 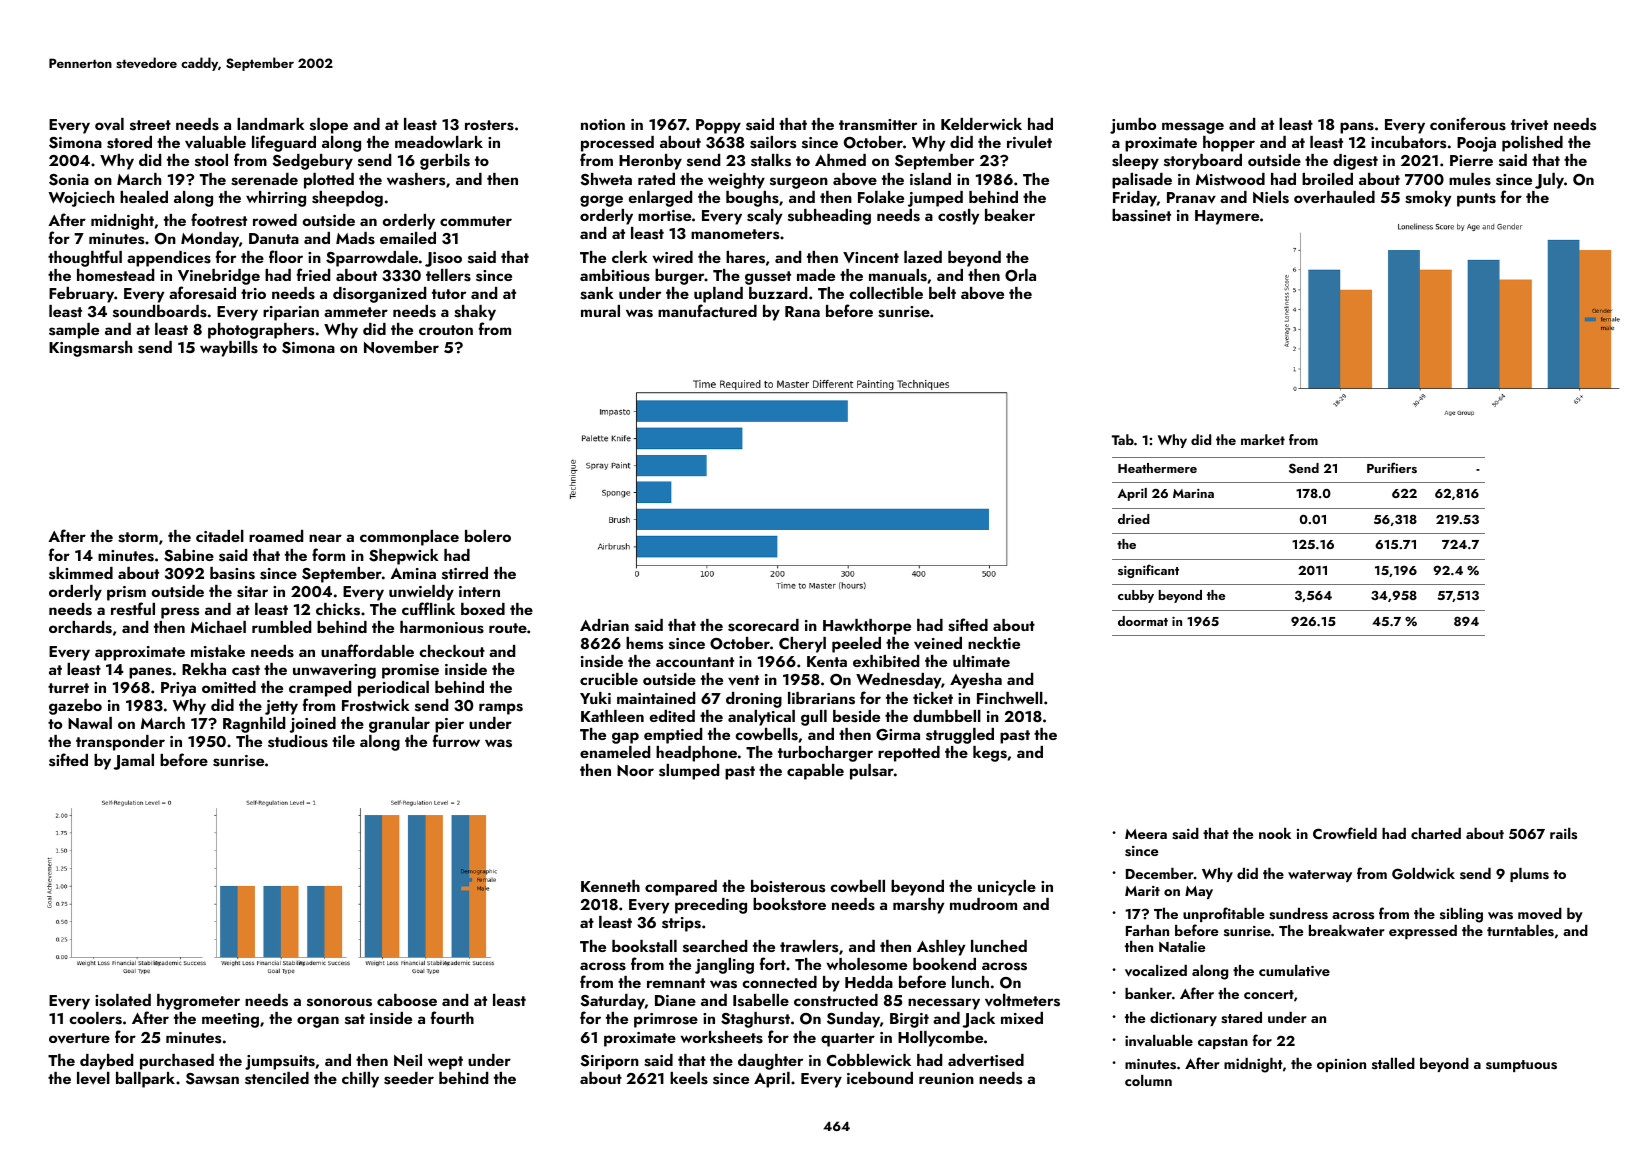 What do you see at coordinates (603, 124) in the image?
I see `notion` at bounding box center [603, 124].
